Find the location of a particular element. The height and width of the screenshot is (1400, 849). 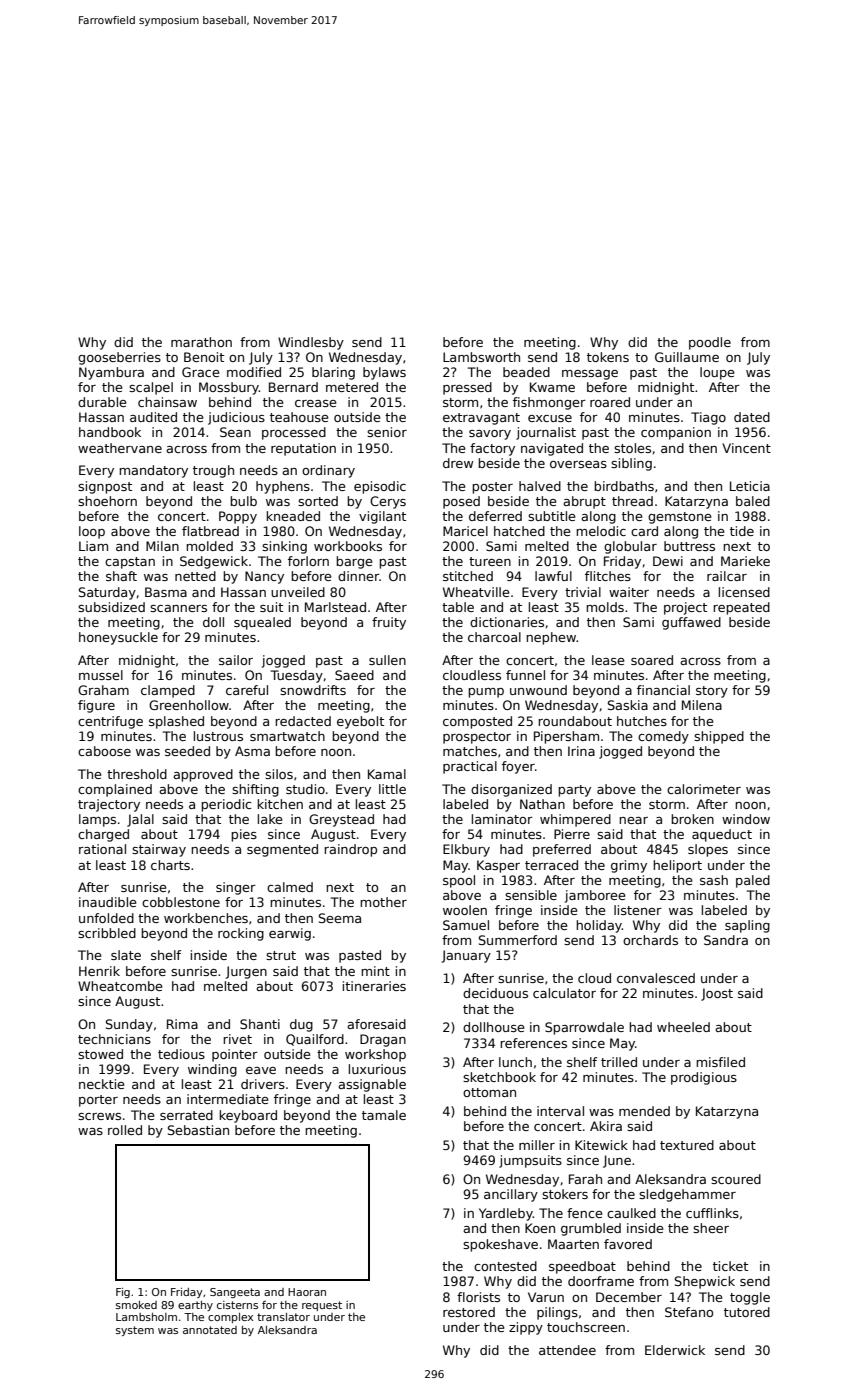

Windlesby is located at coordinates (311, 343).
